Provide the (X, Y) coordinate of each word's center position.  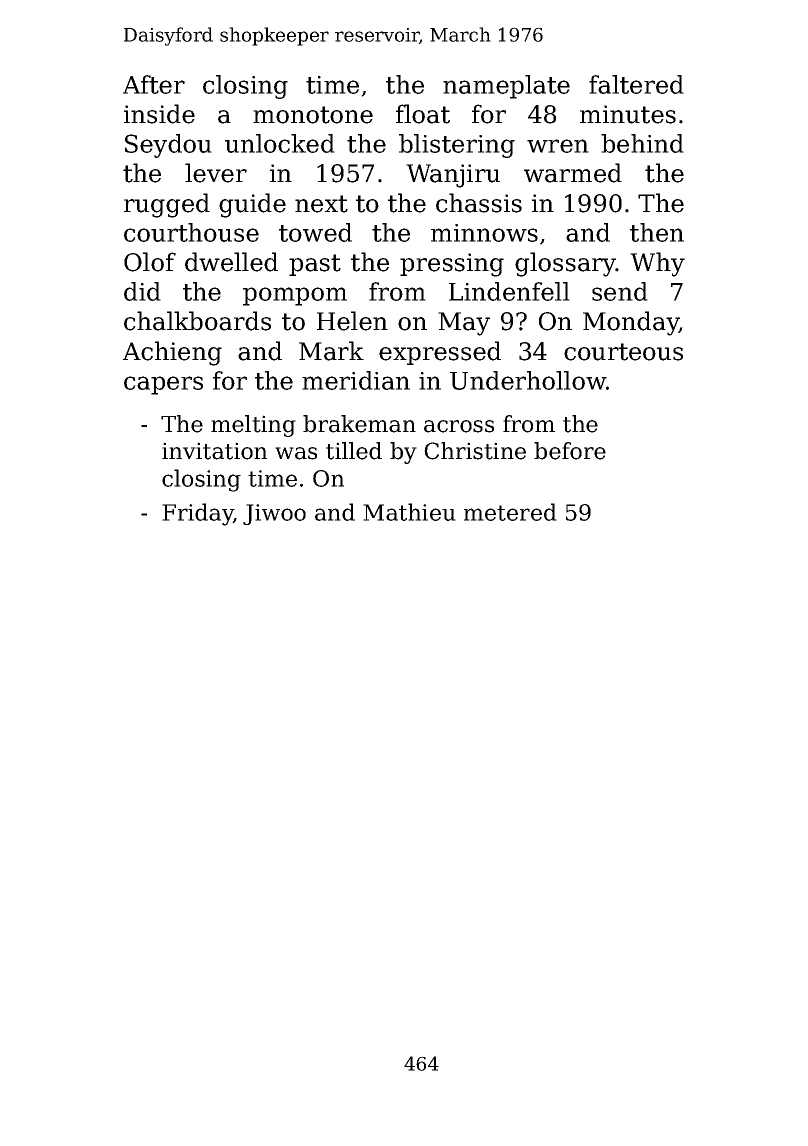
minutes (628, 114)
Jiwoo (274, 514)
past (315, 265)
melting (253, 426)
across (459, 426)
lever (216, 173)
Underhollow (528, 380)
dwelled (231, 262)
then (657, 232)
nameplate (506, 87)
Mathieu (409, 512)
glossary (565, 264)
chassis (479, 203)
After (154, 84)
